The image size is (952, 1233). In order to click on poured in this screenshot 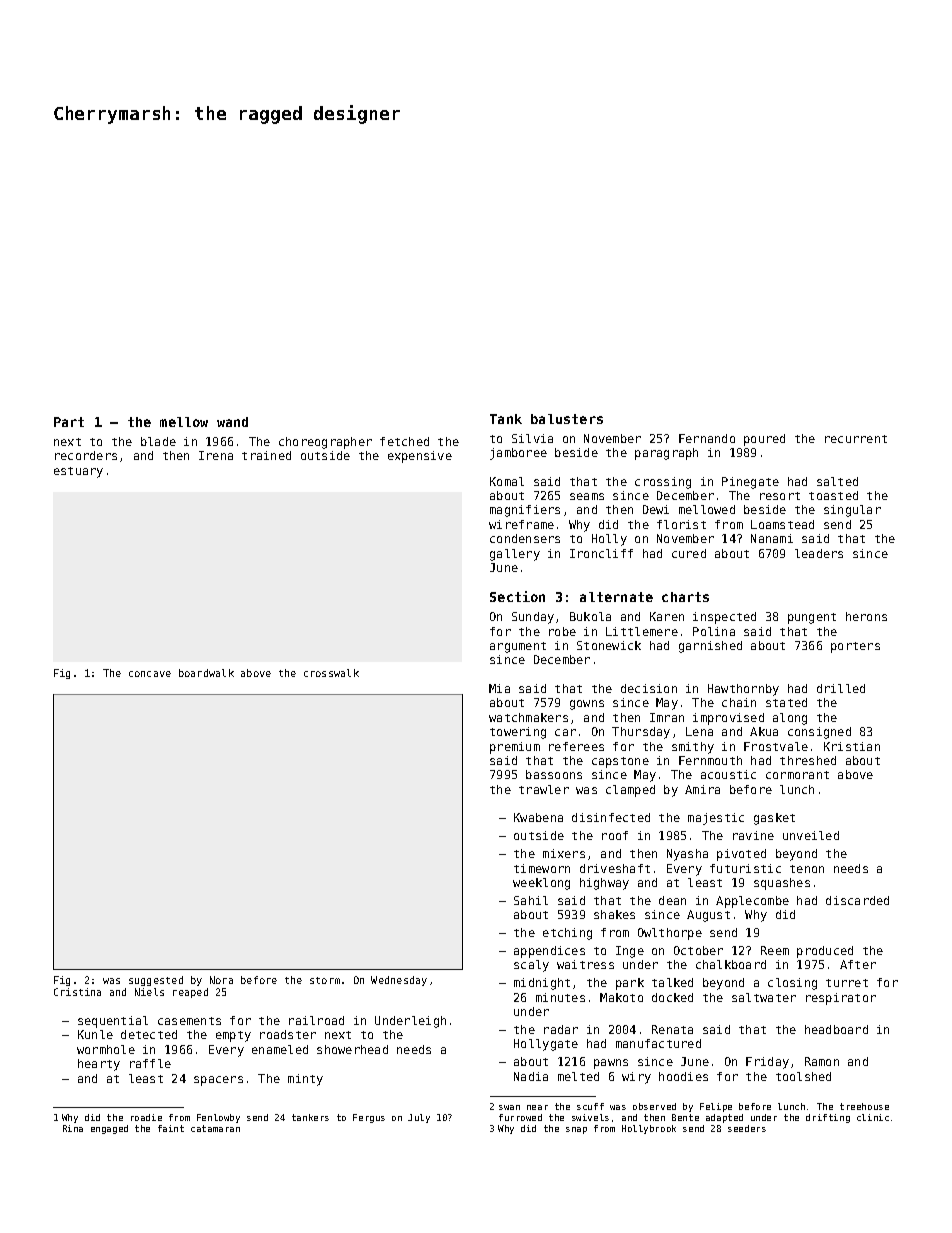, I will do `click(764, 440)`.
